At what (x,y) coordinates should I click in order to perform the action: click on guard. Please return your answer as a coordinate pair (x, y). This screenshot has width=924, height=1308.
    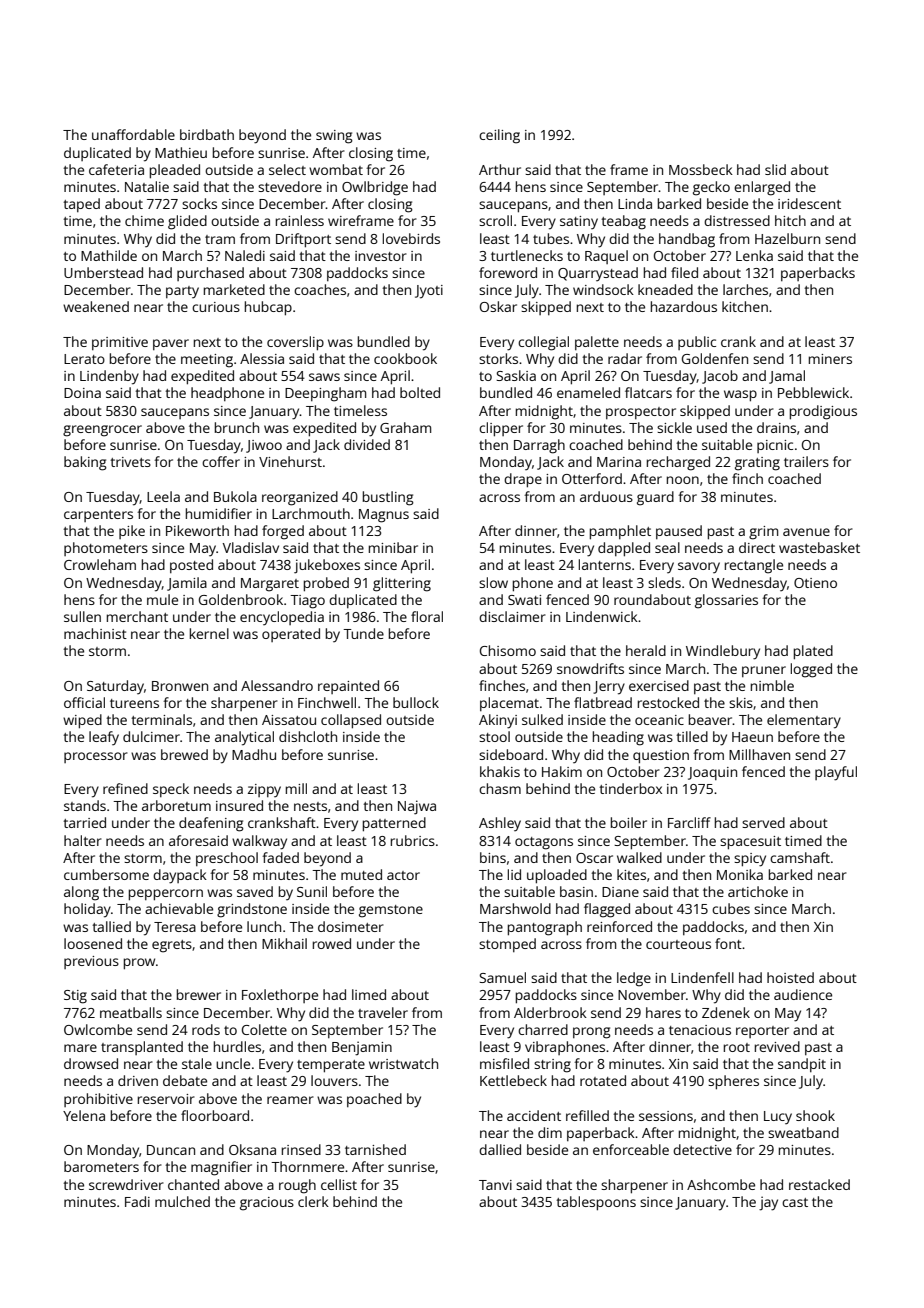
    Looking at the image, I should click on (655, 498).
